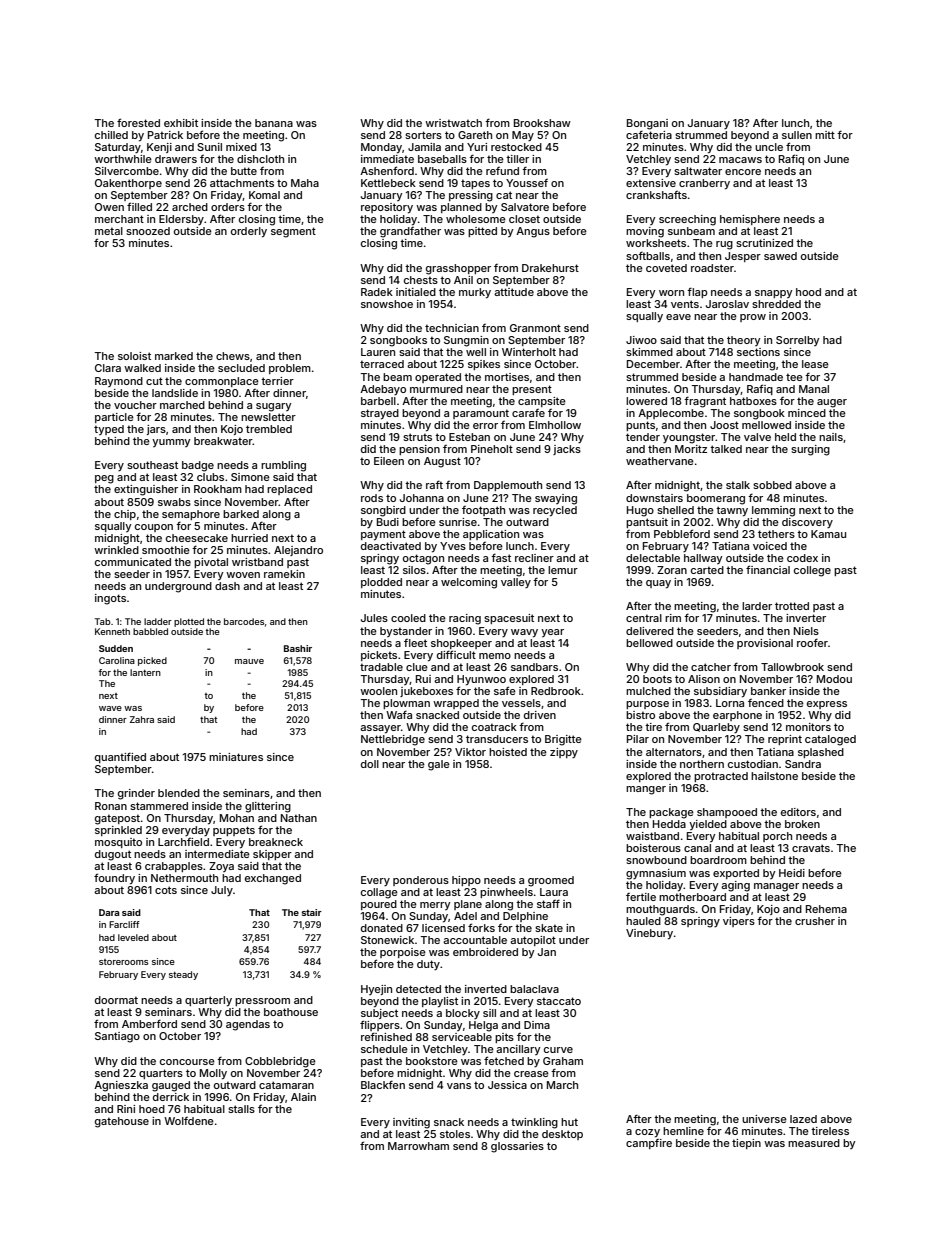  What do you see at coordinates (171, 1086) in the screenshot?
I see `gauged` at bounding box center [171, 1086].
